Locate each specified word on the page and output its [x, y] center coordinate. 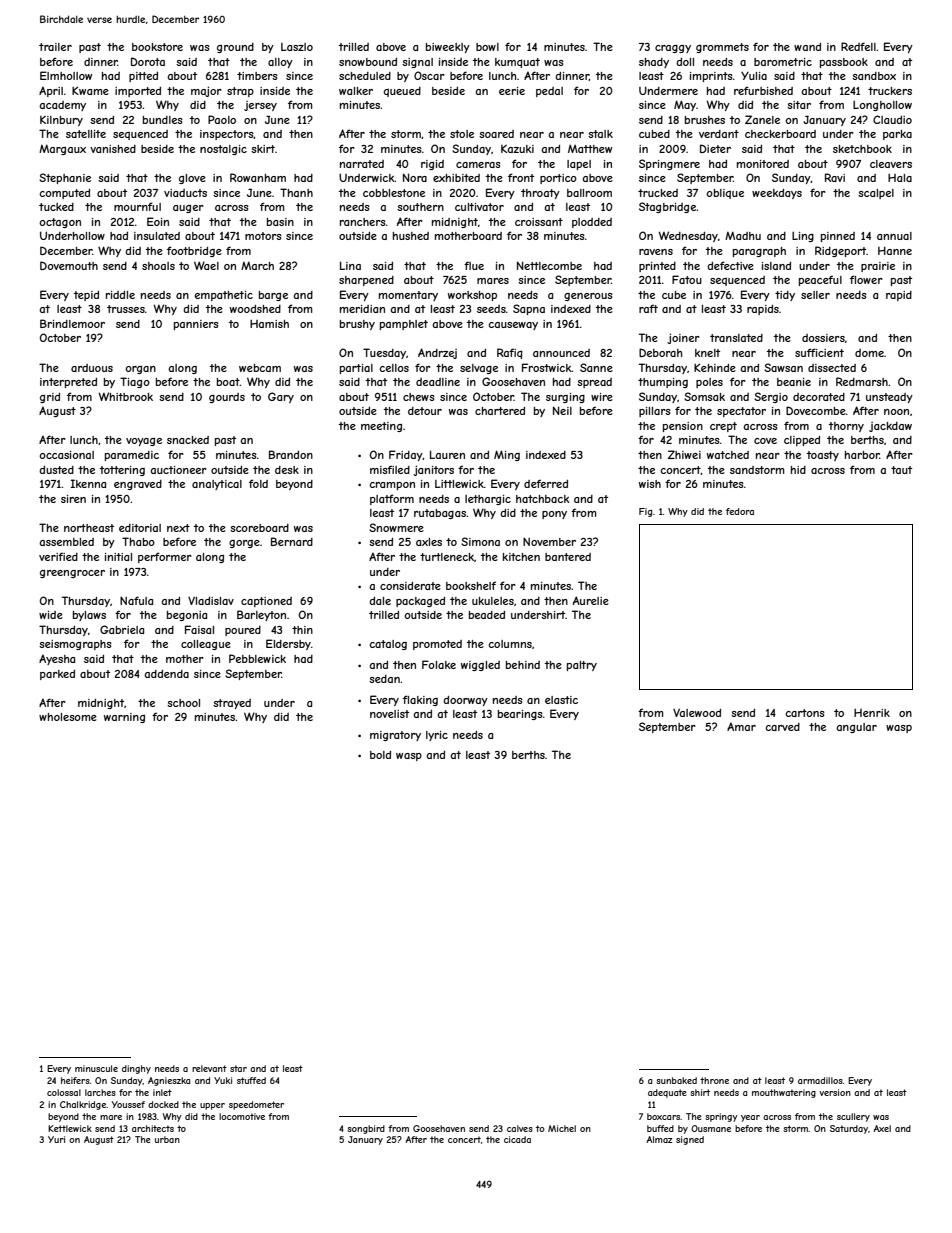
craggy [673, 49]
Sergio [771, 397]
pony [554, 515]
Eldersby [288, 644]
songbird [366, 1129]
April [51, 91]
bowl [487, 47]
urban [167, 1139]
